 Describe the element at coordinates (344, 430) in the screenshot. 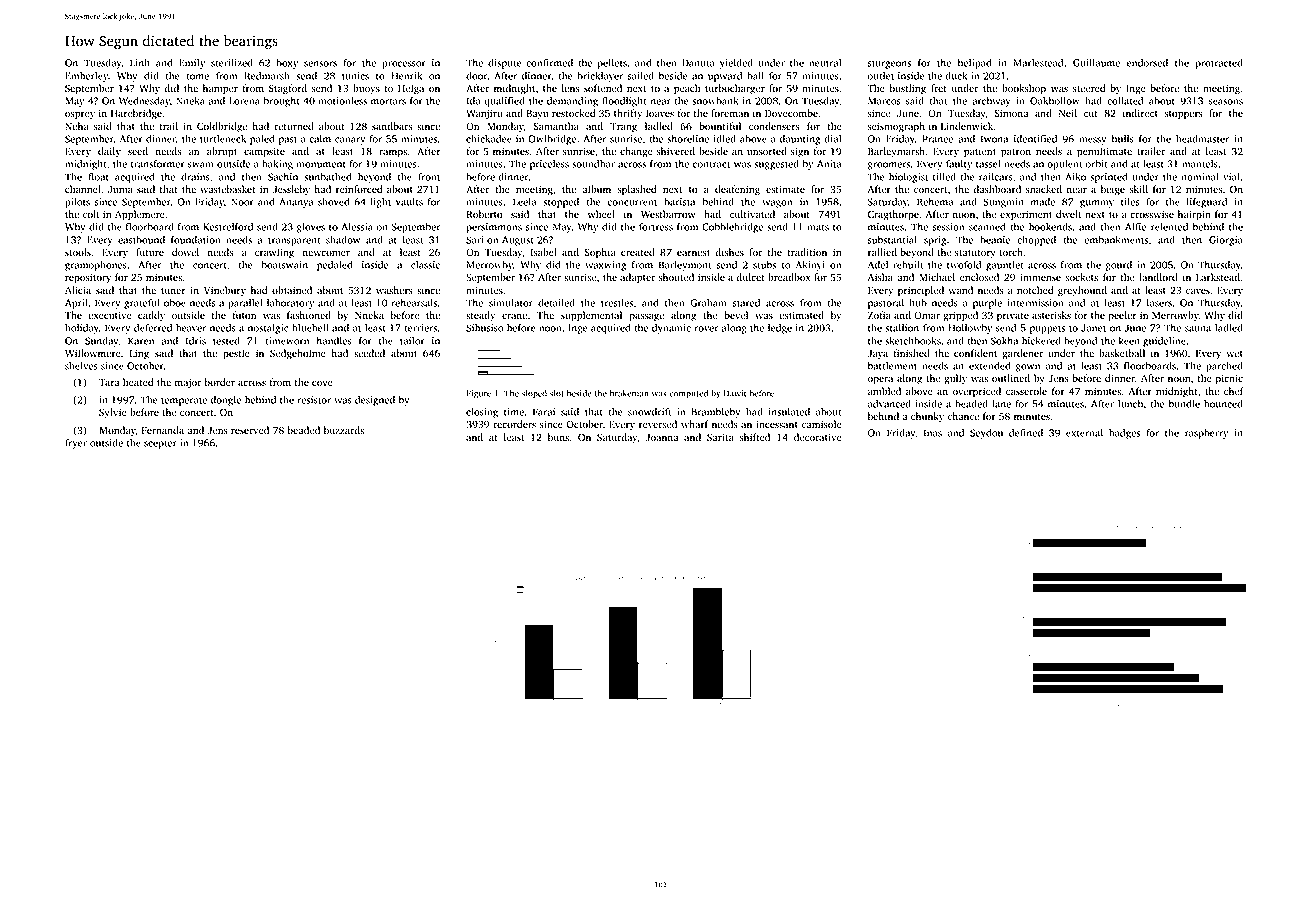

I see `buzzards` at that location.
